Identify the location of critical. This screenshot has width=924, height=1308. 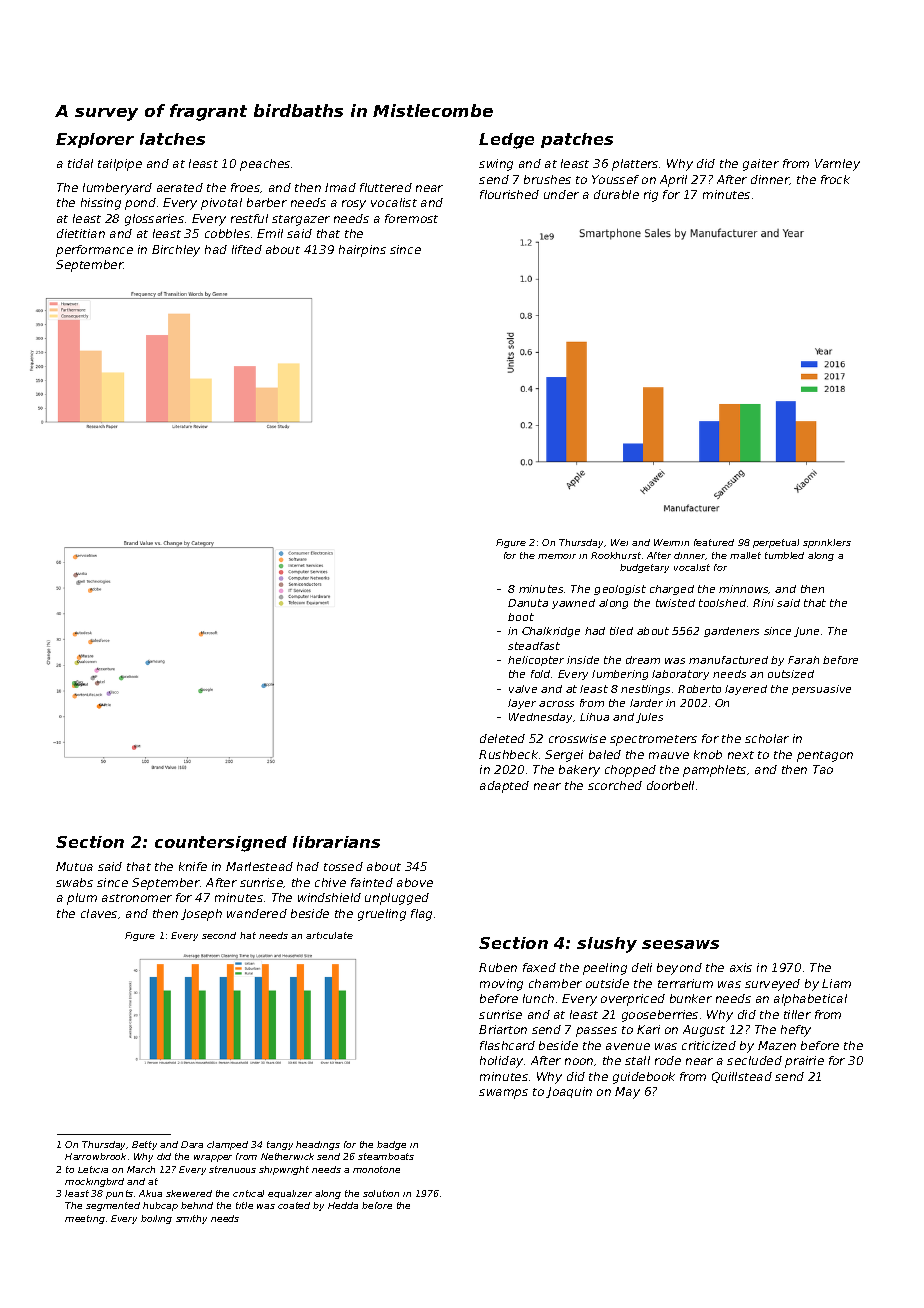
(248, 1193).
